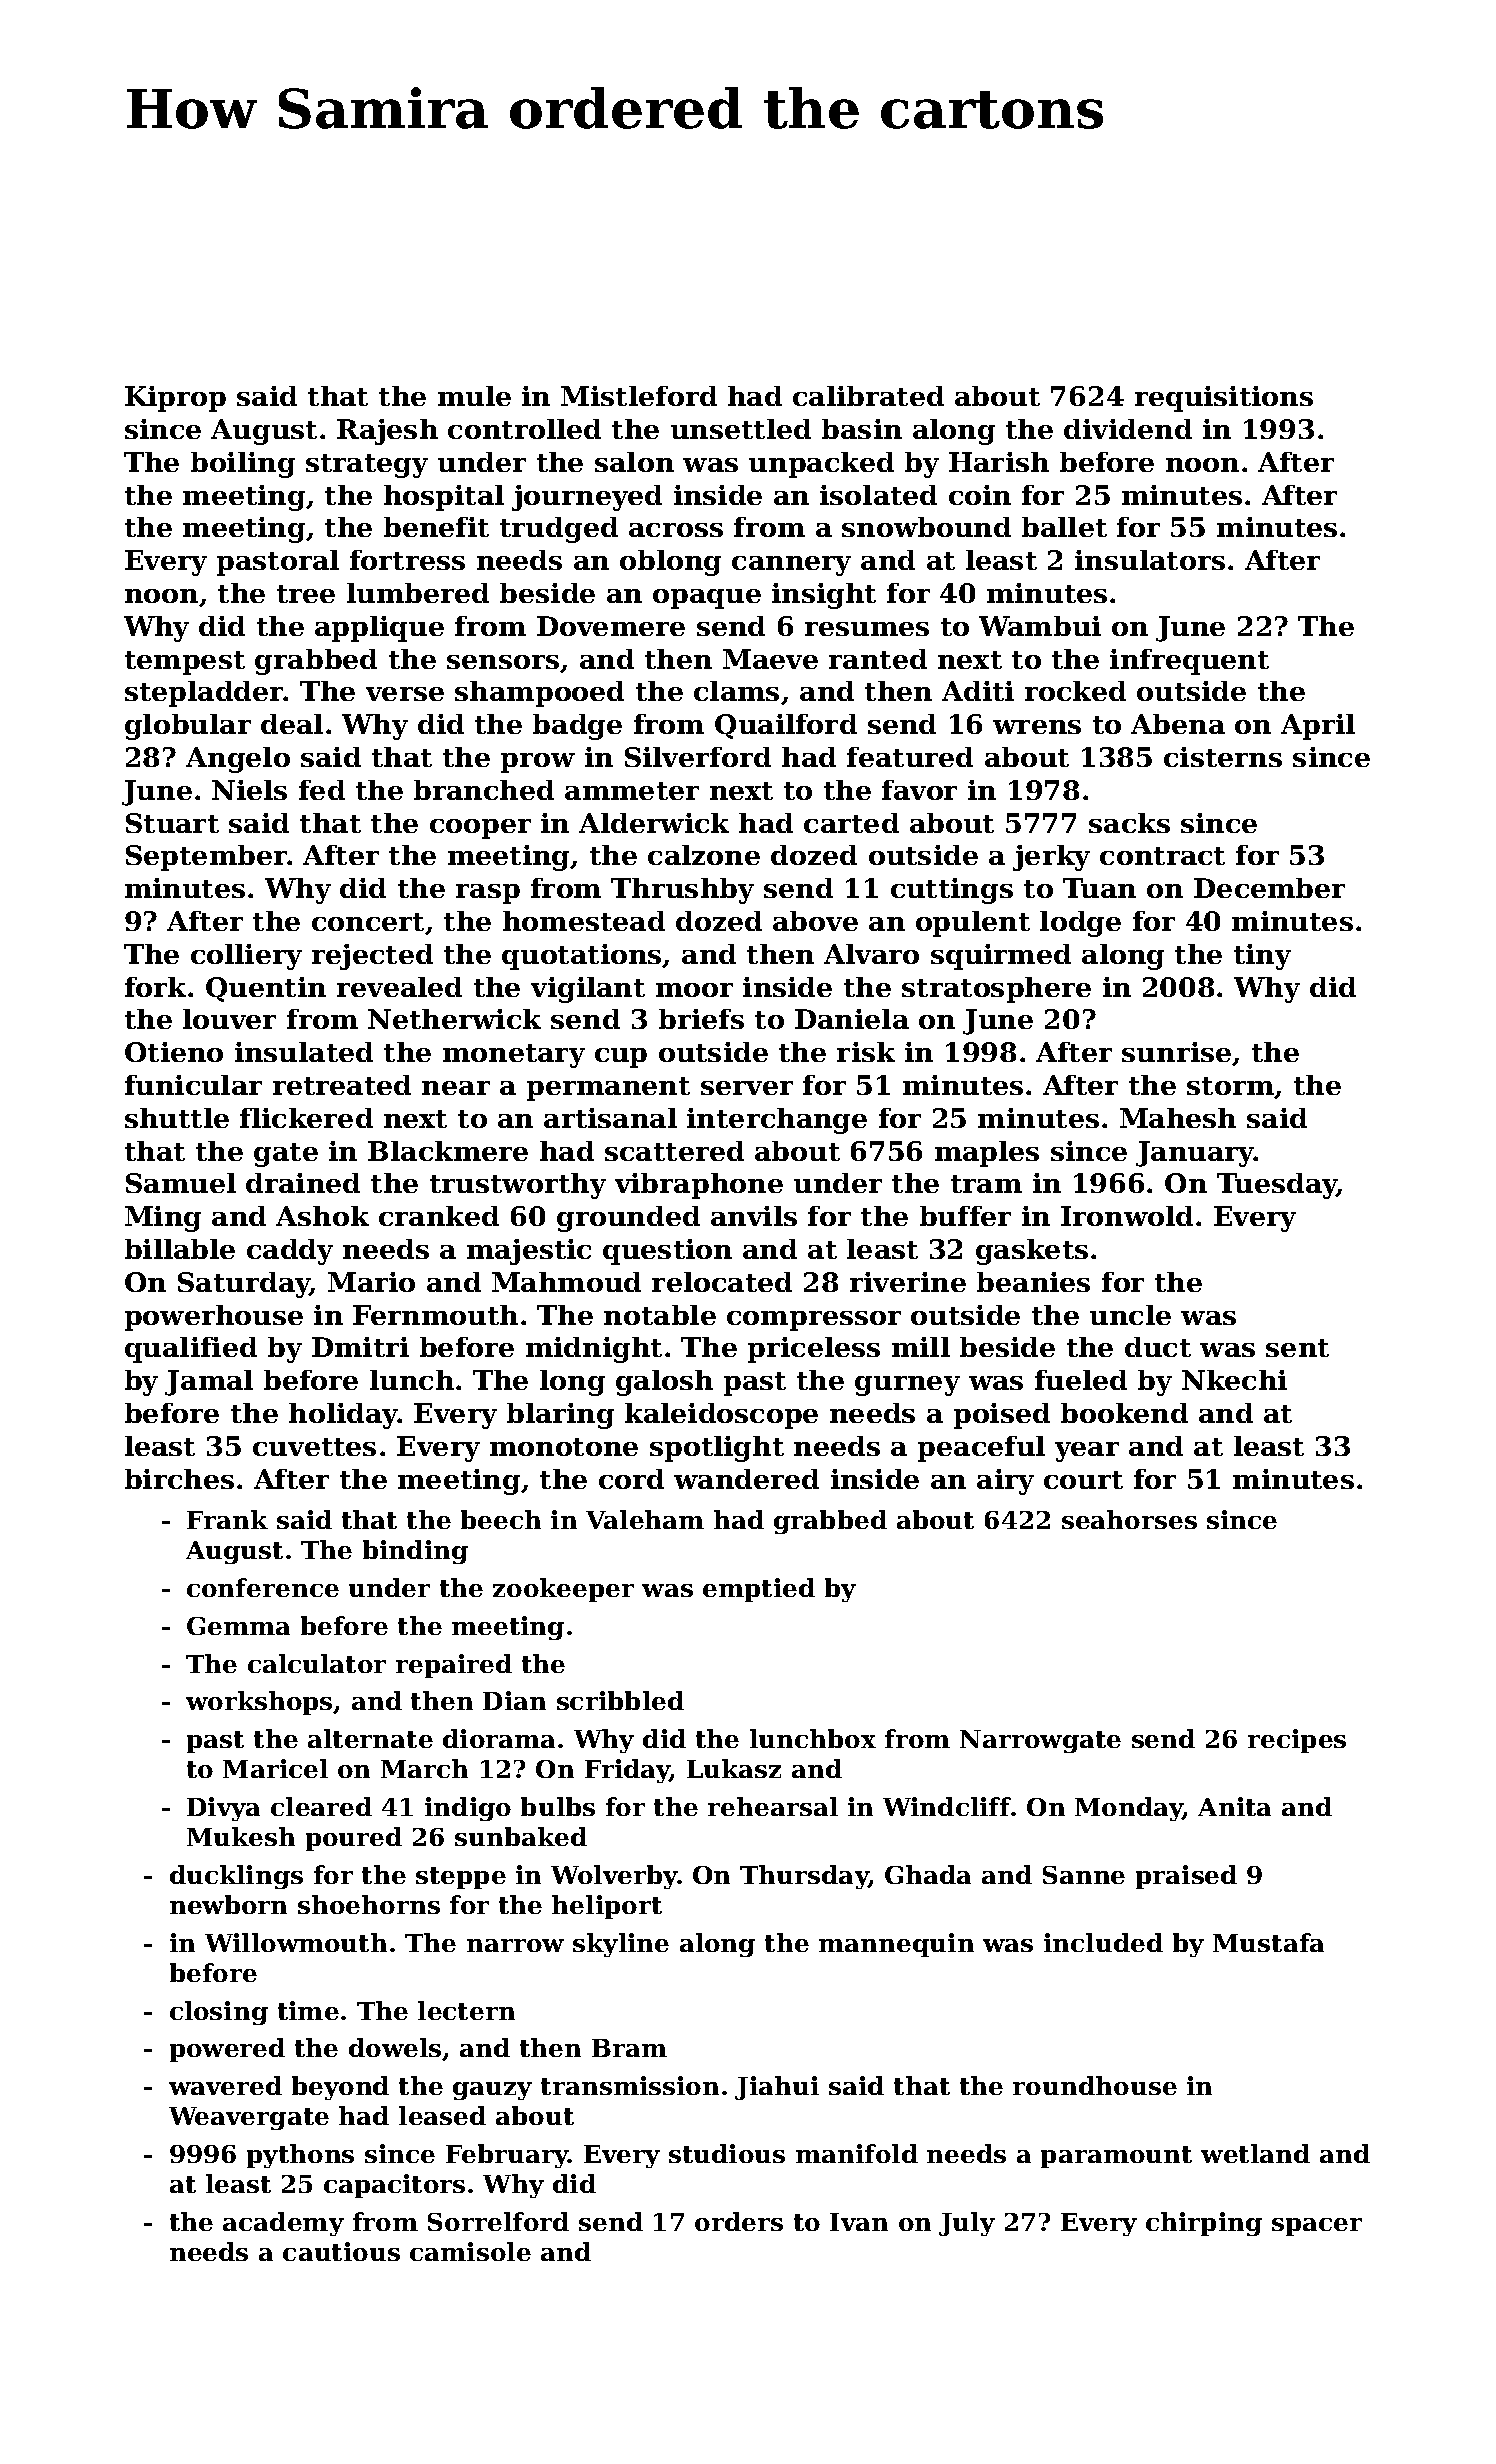 This screenshot has width=1496, height=2464. What do you see at coordinates (621, 1058) in the screenshot?
I see `cup` at bounding box center [621, 1058].
